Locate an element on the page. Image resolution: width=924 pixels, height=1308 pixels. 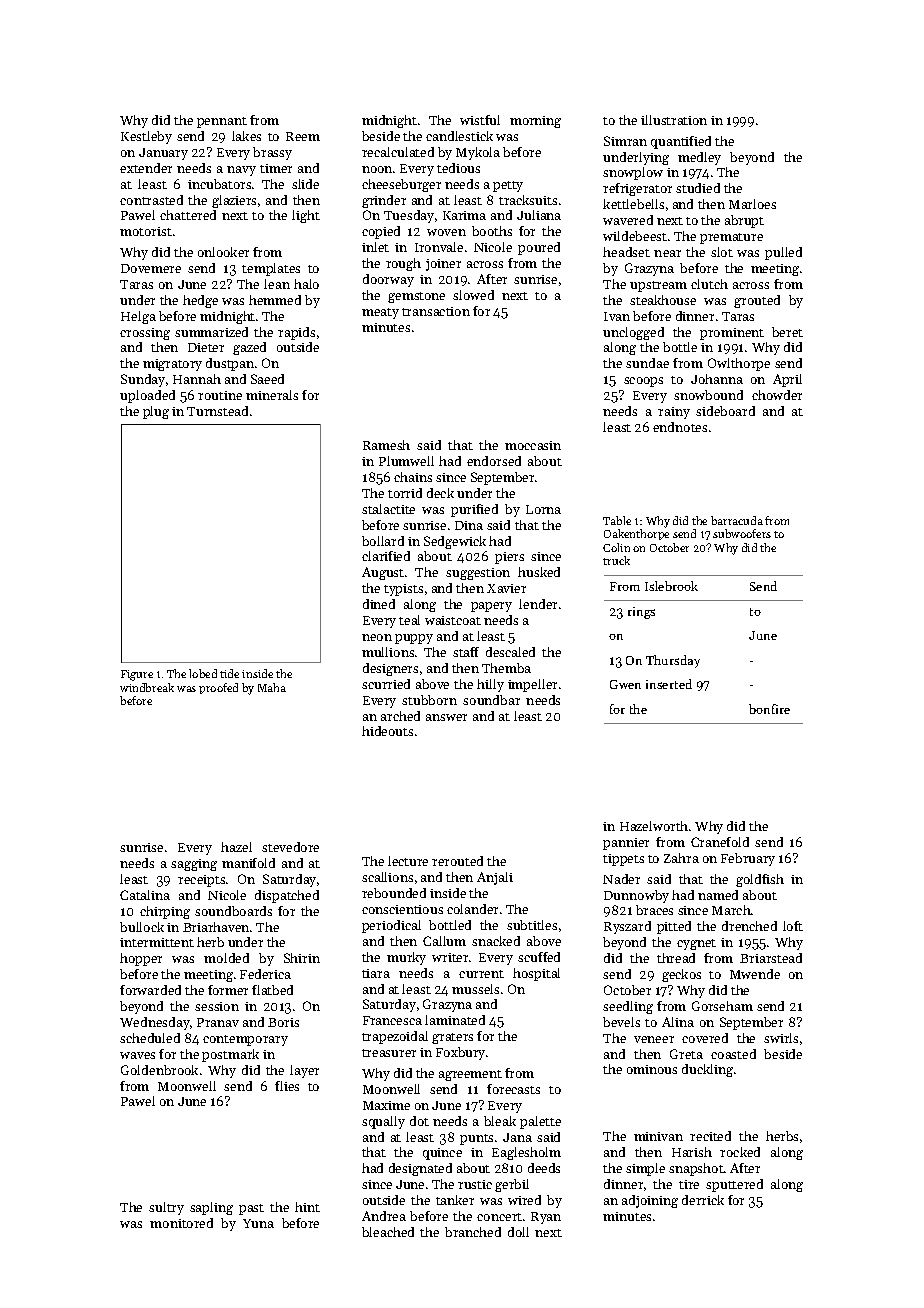
trapezoidal is located at coordinates (395, 1037).
